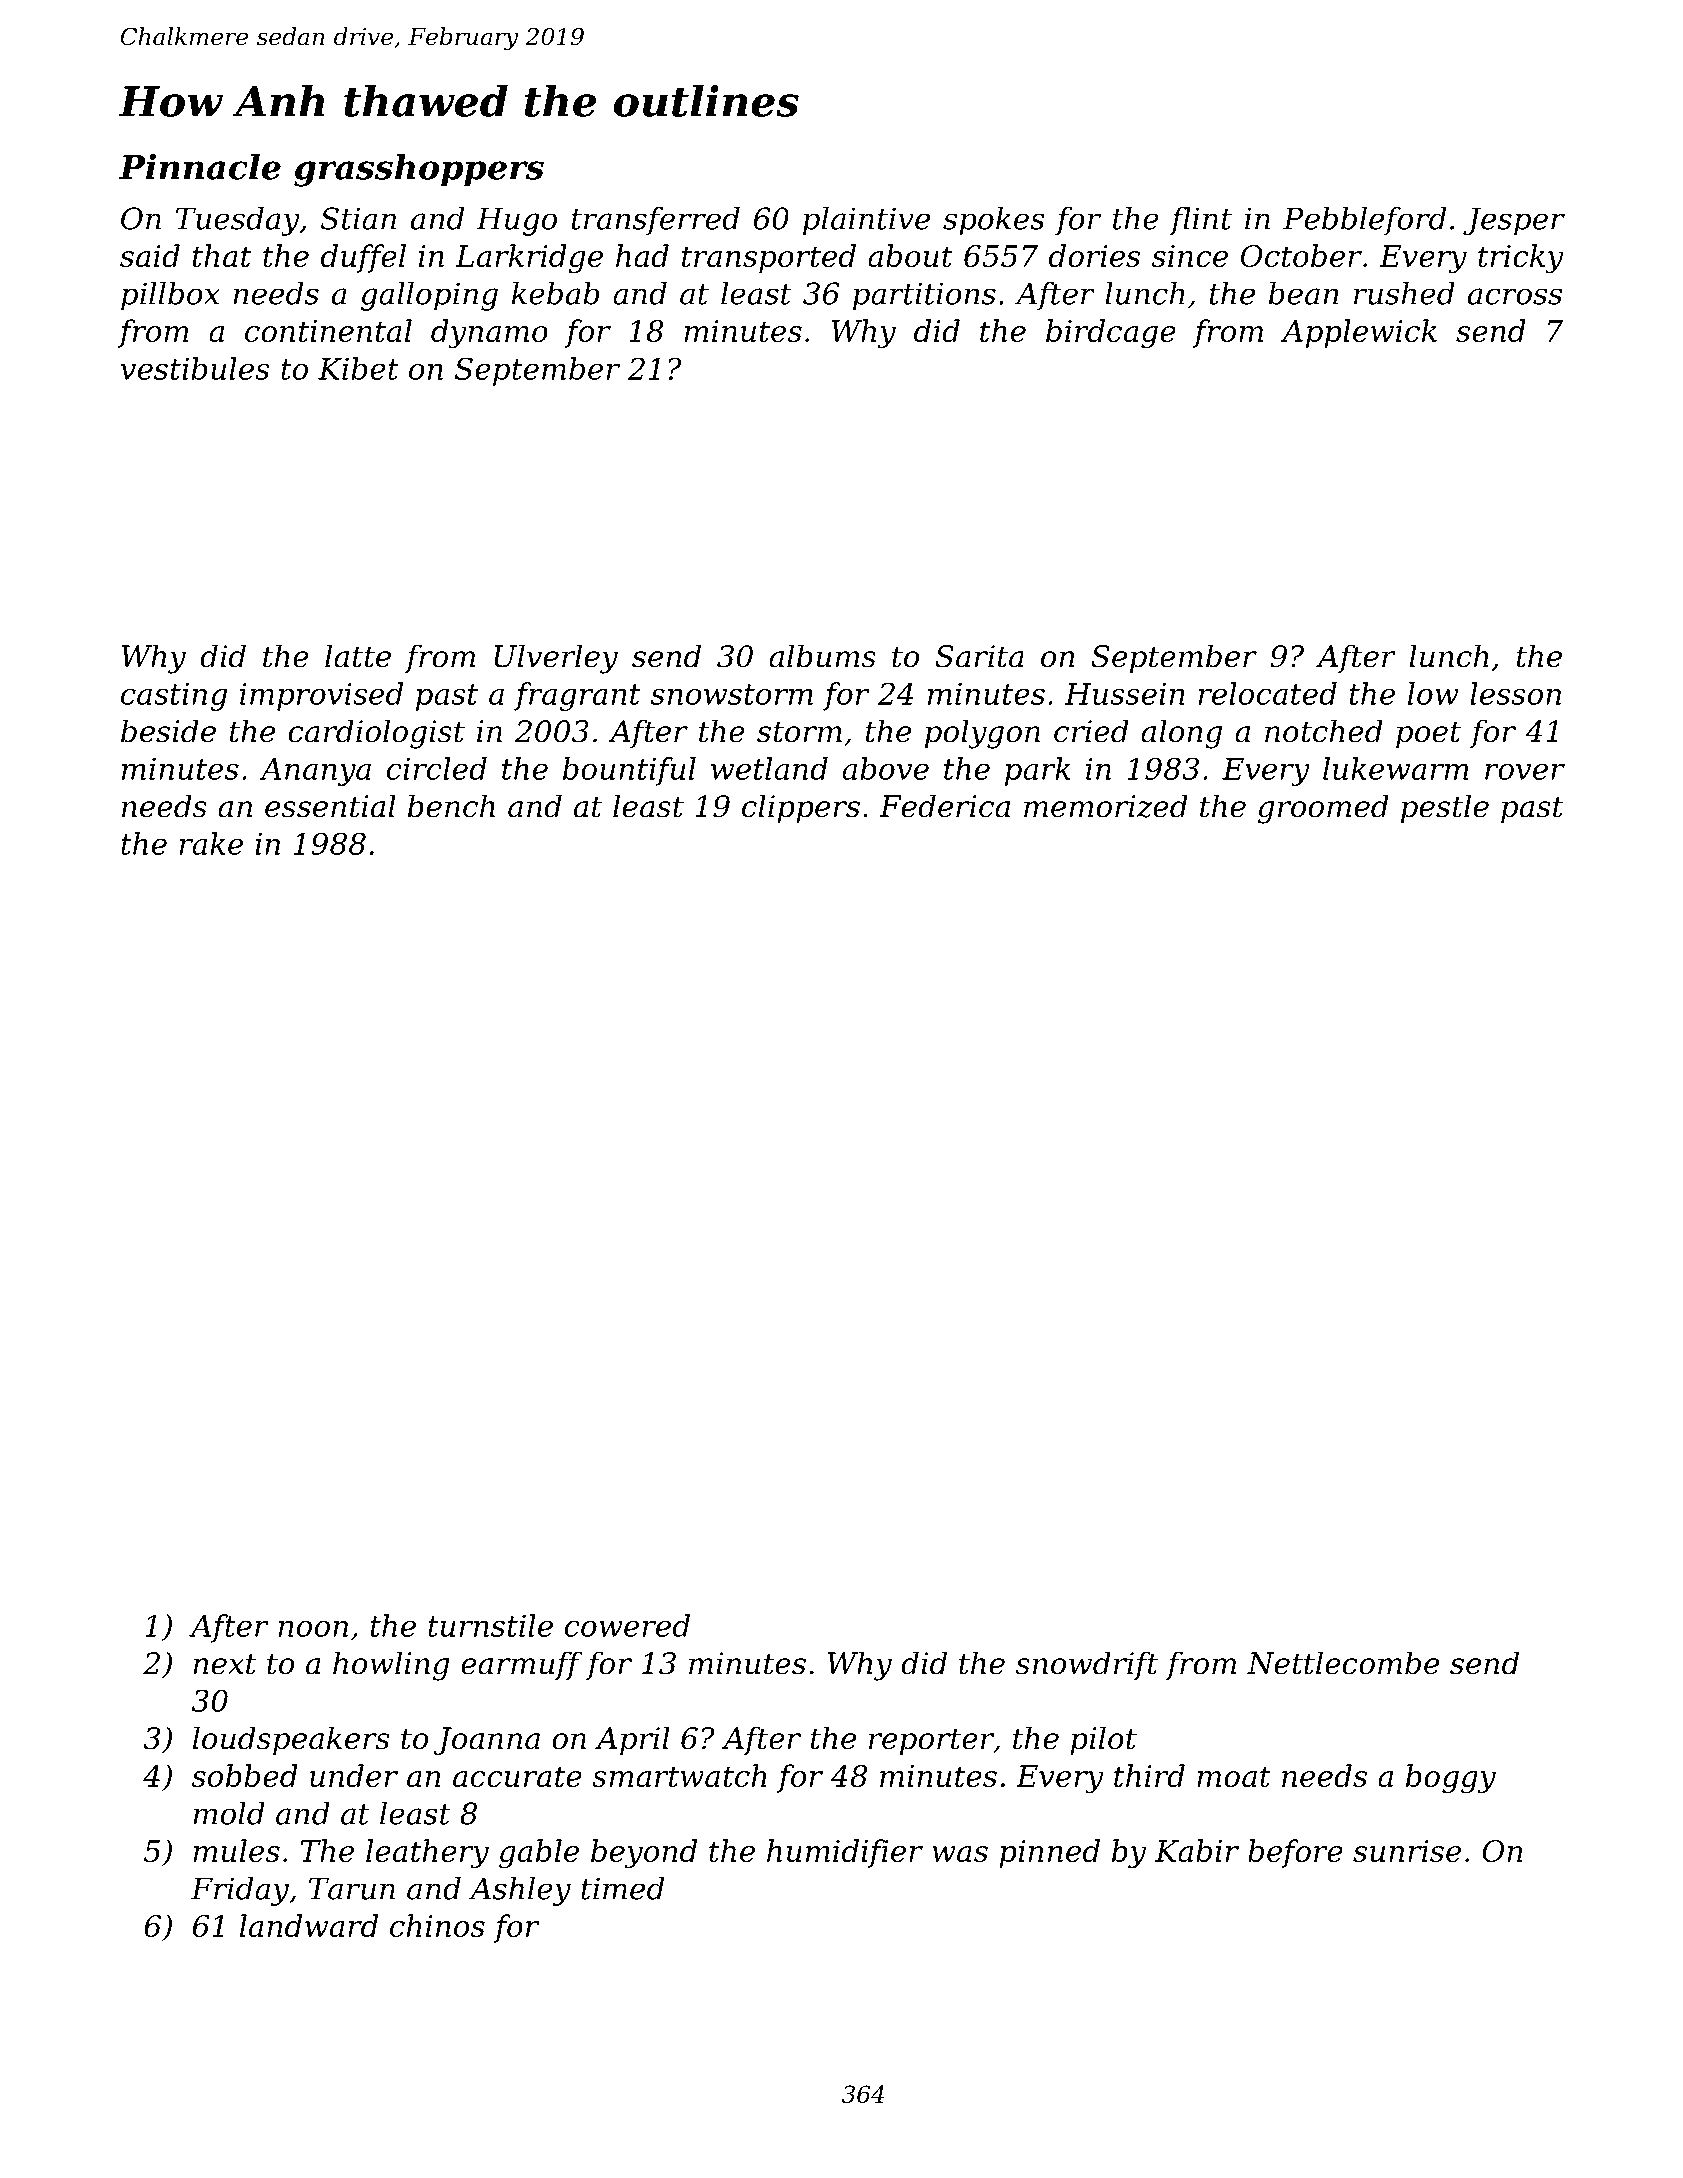  What do you see at coordinates (313, 1629) in the document?
I see `noon` at bounding box center [313, 1629].
